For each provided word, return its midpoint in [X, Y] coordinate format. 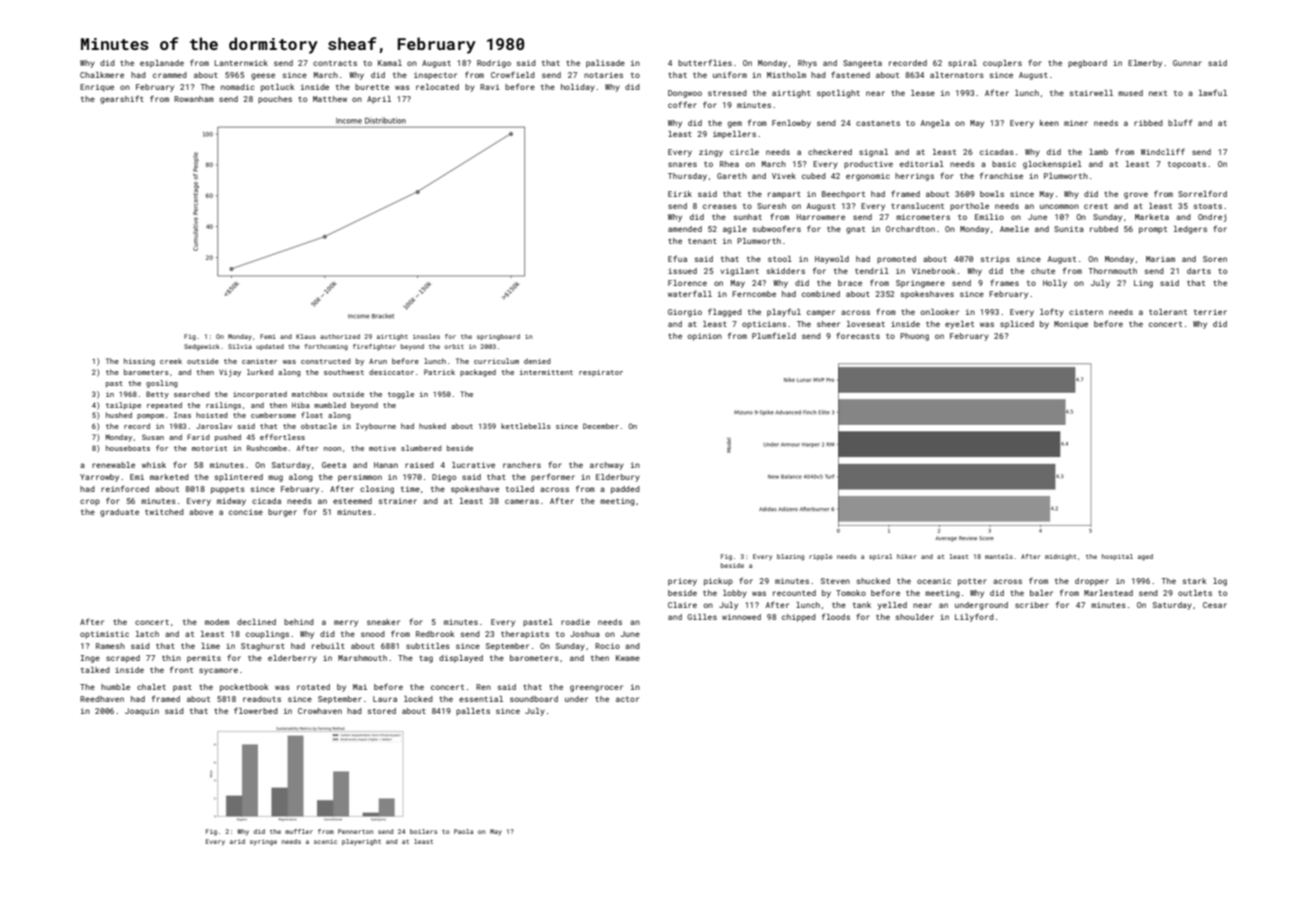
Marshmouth [362, 658]
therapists [525, 635]
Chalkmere [102, 75]
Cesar [1215, 605]
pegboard [1087, 64]
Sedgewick [202, 347]
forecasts [858, 335]
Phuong [914, 337]
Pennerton [355, 831]
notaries [603, 75]
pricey [682, 582]
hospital [1117, 557]
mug [275, 478]
